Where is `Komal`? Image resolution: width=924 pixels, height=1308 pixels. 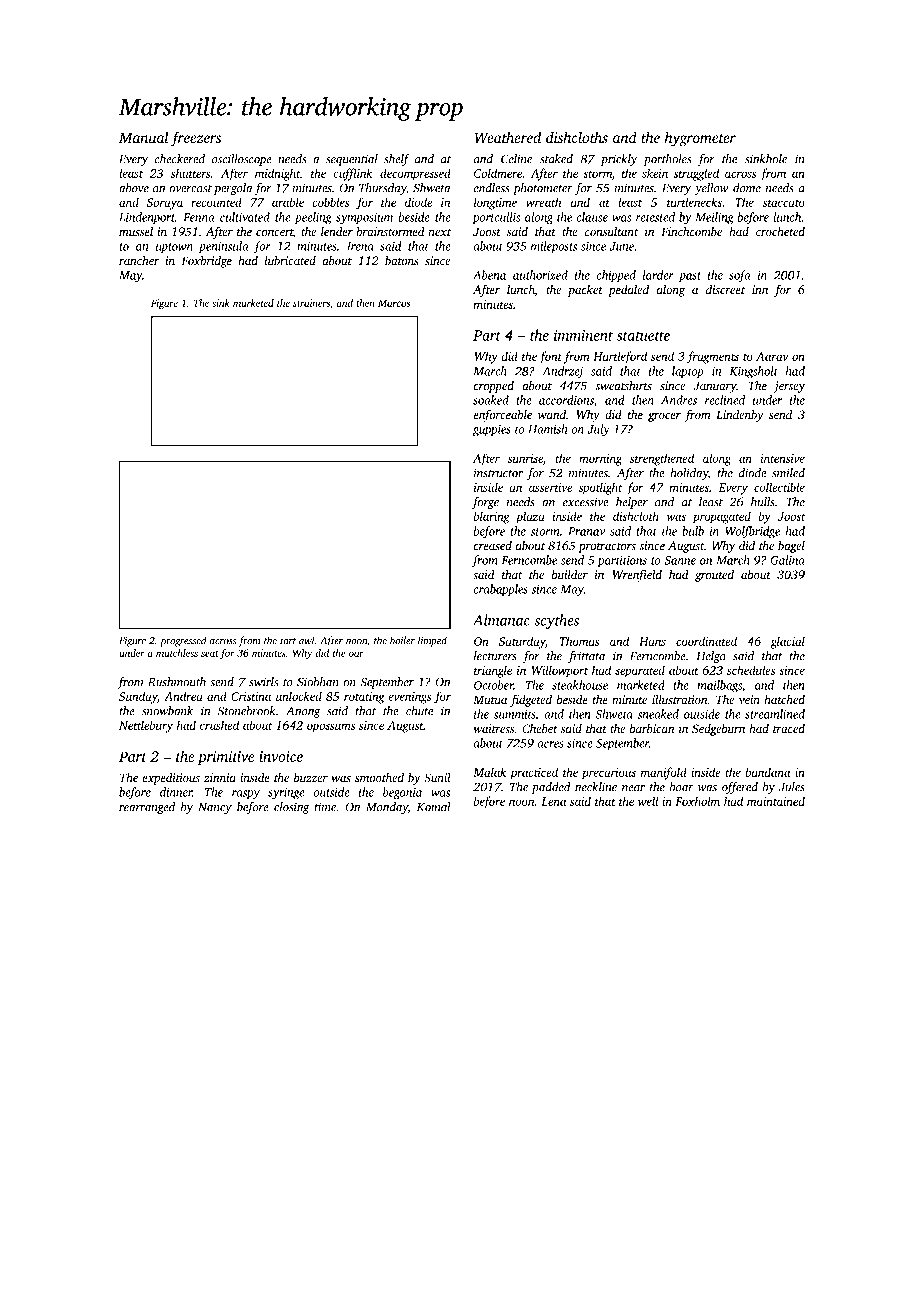 Komal is located at coordinates (434, 807).
